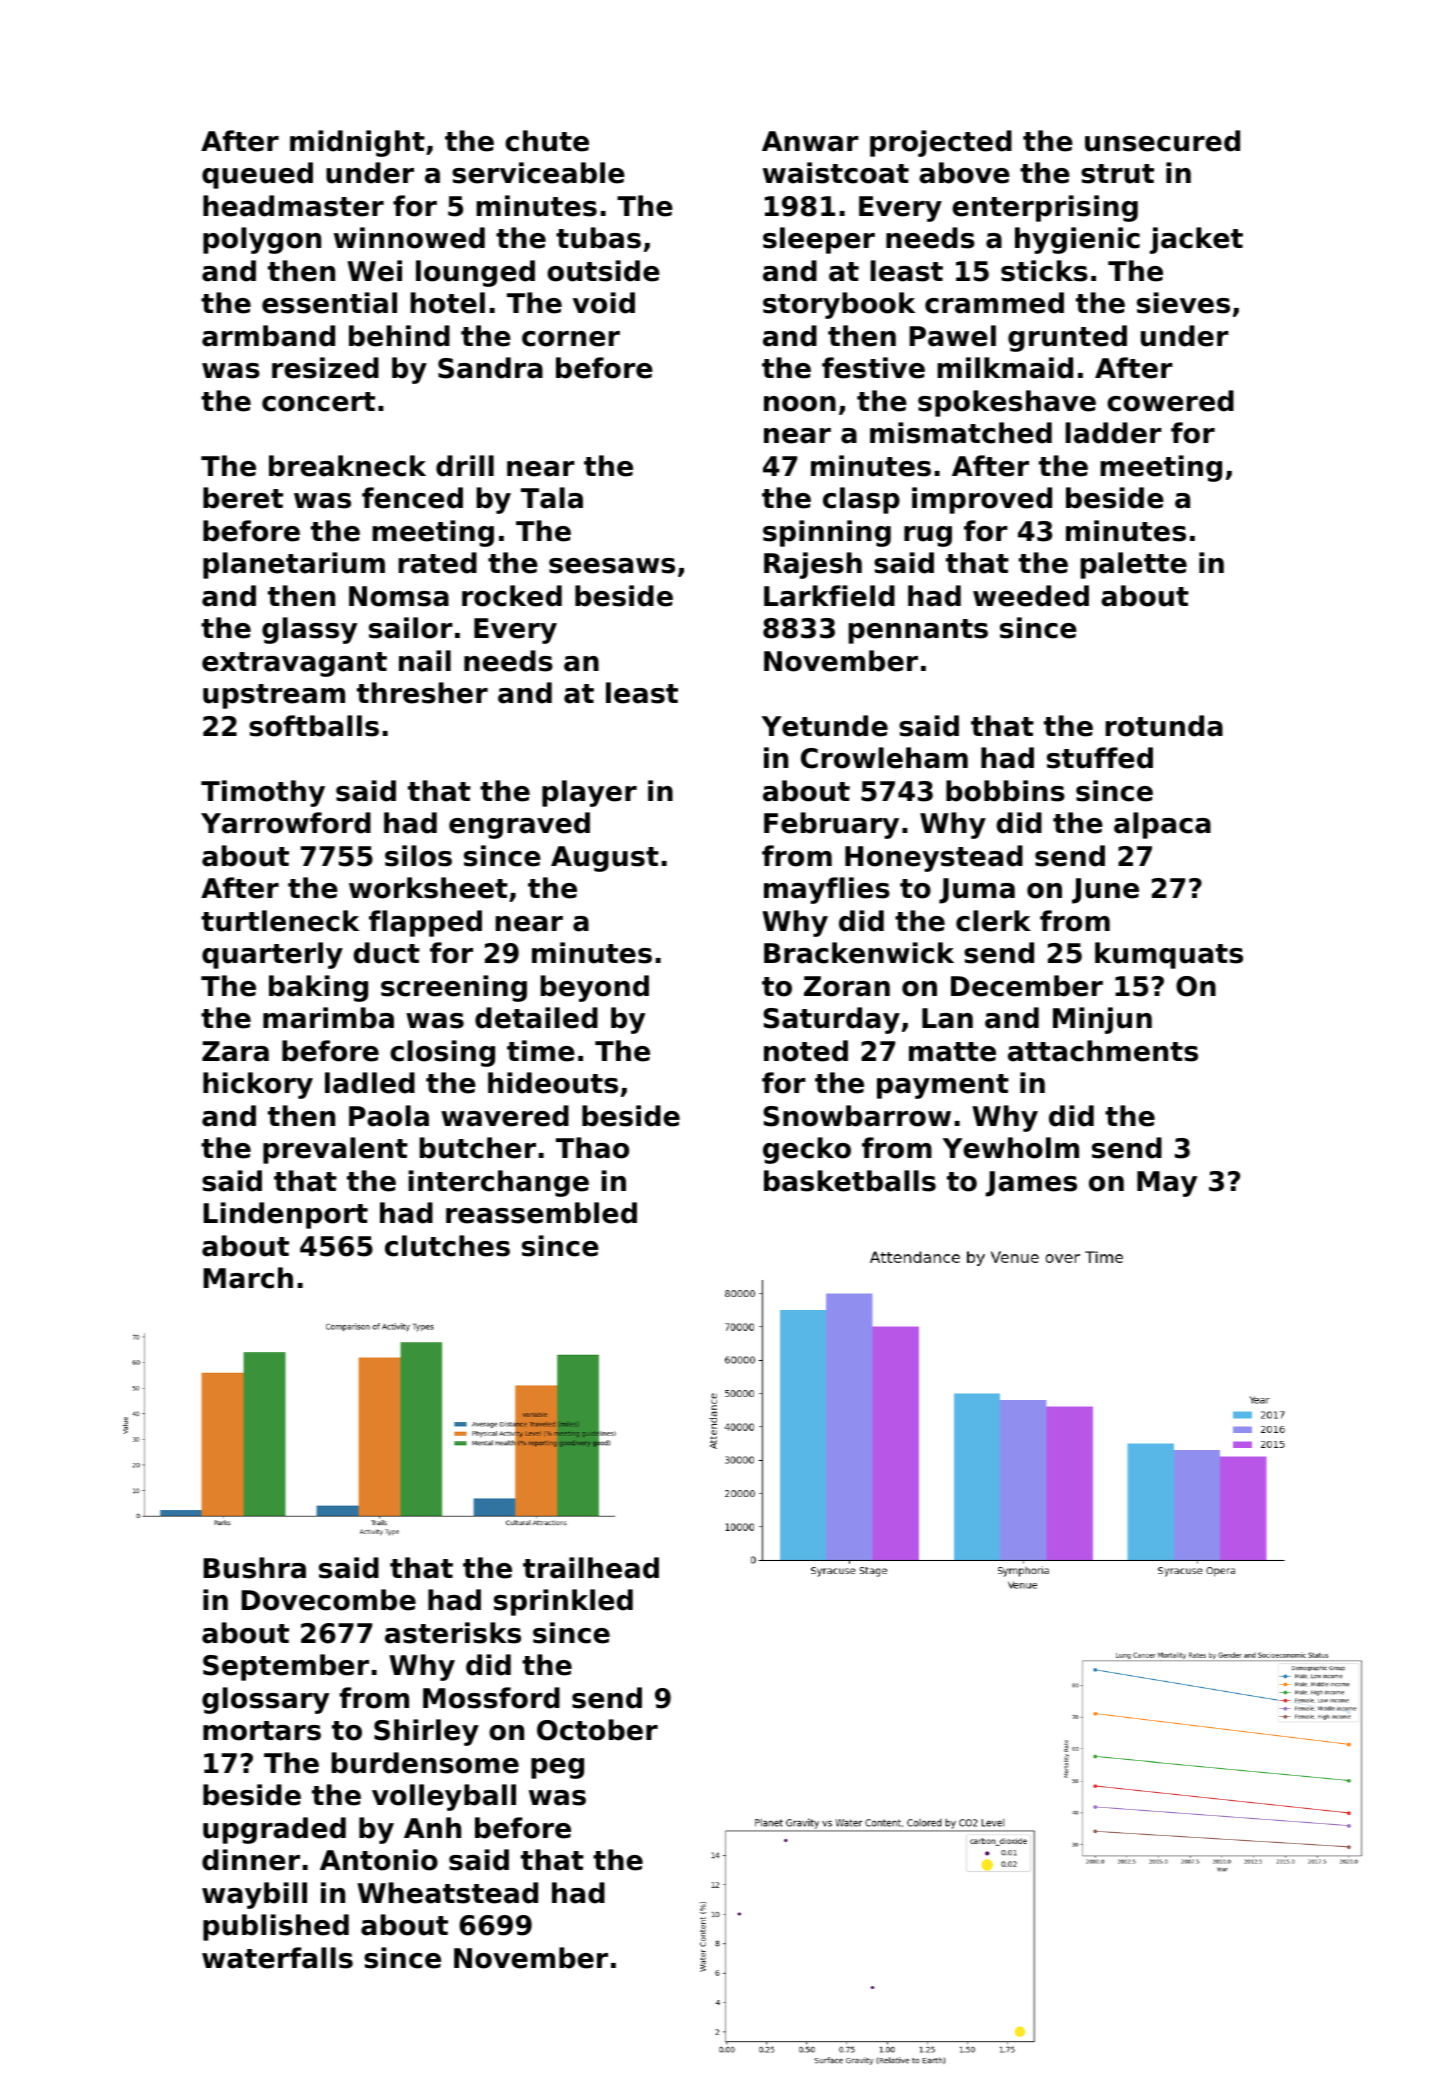 This screenshot has height=2100, width=1450. What do you see at coordinates (591, 1568) in the screenshot?
I see `trailhead` at bounding box center [591, 1568].
